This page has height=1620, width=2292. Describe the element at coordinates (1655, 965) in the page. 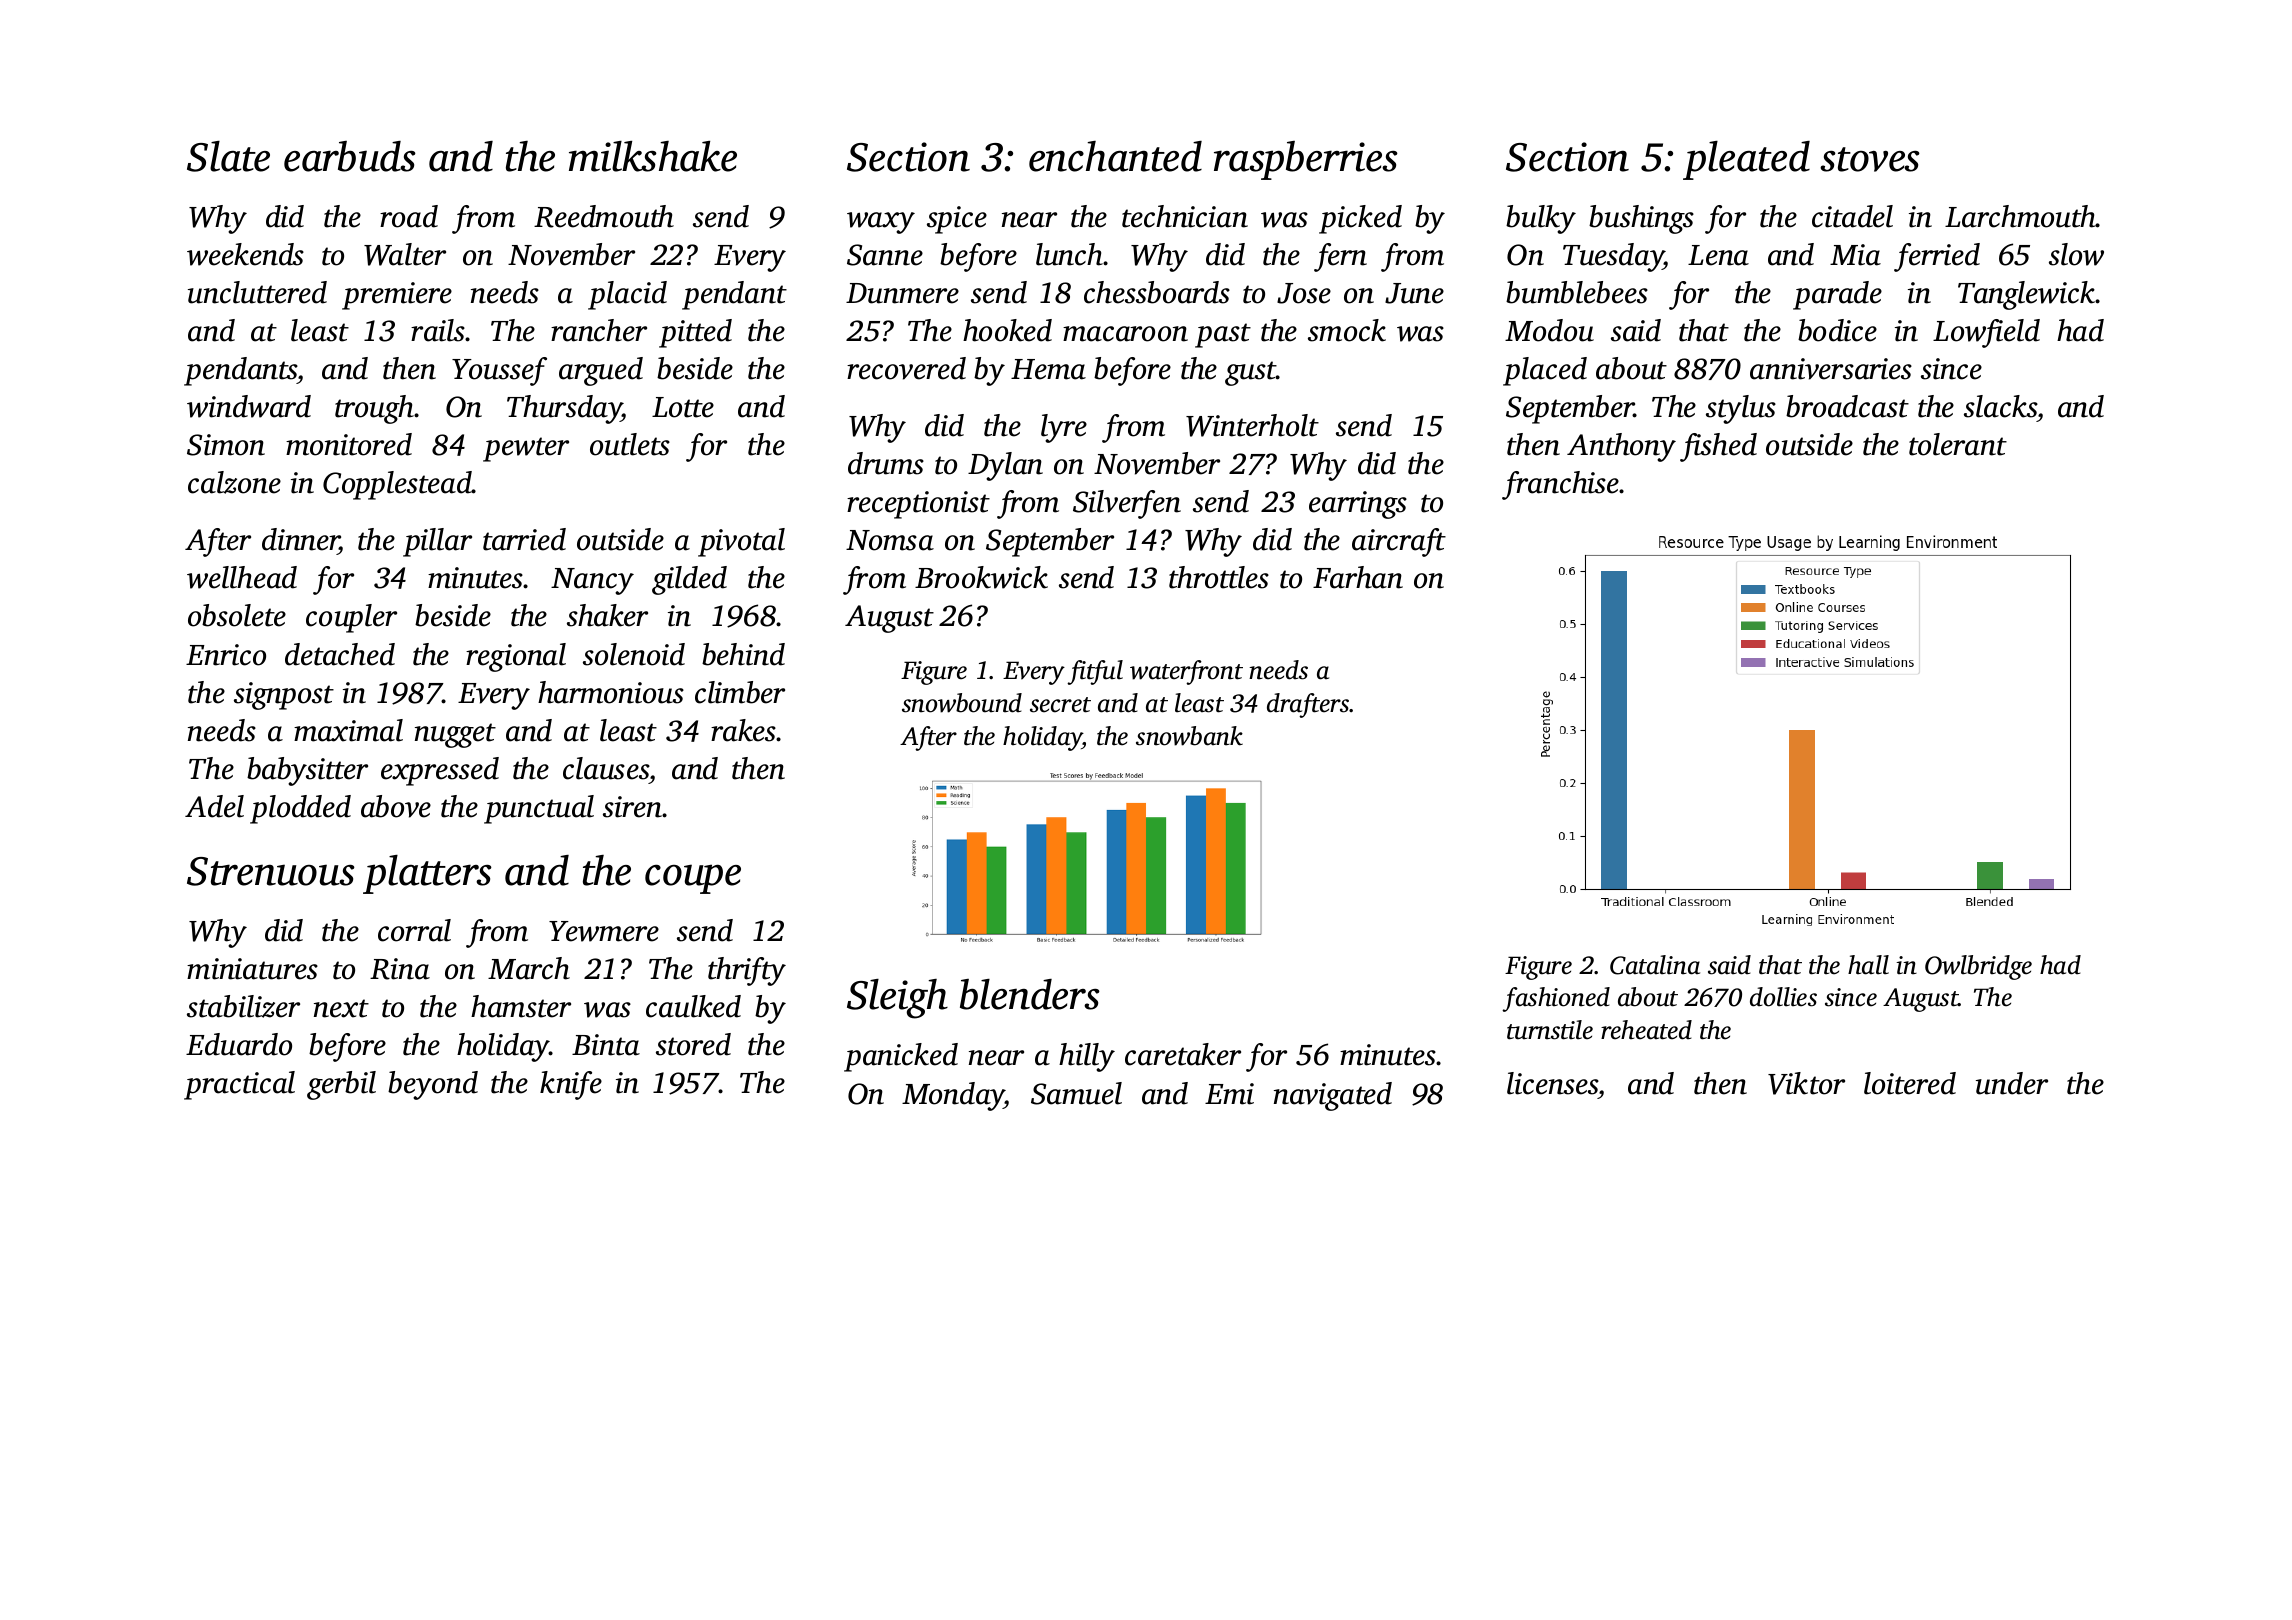

I see `Catalina` at that location.
